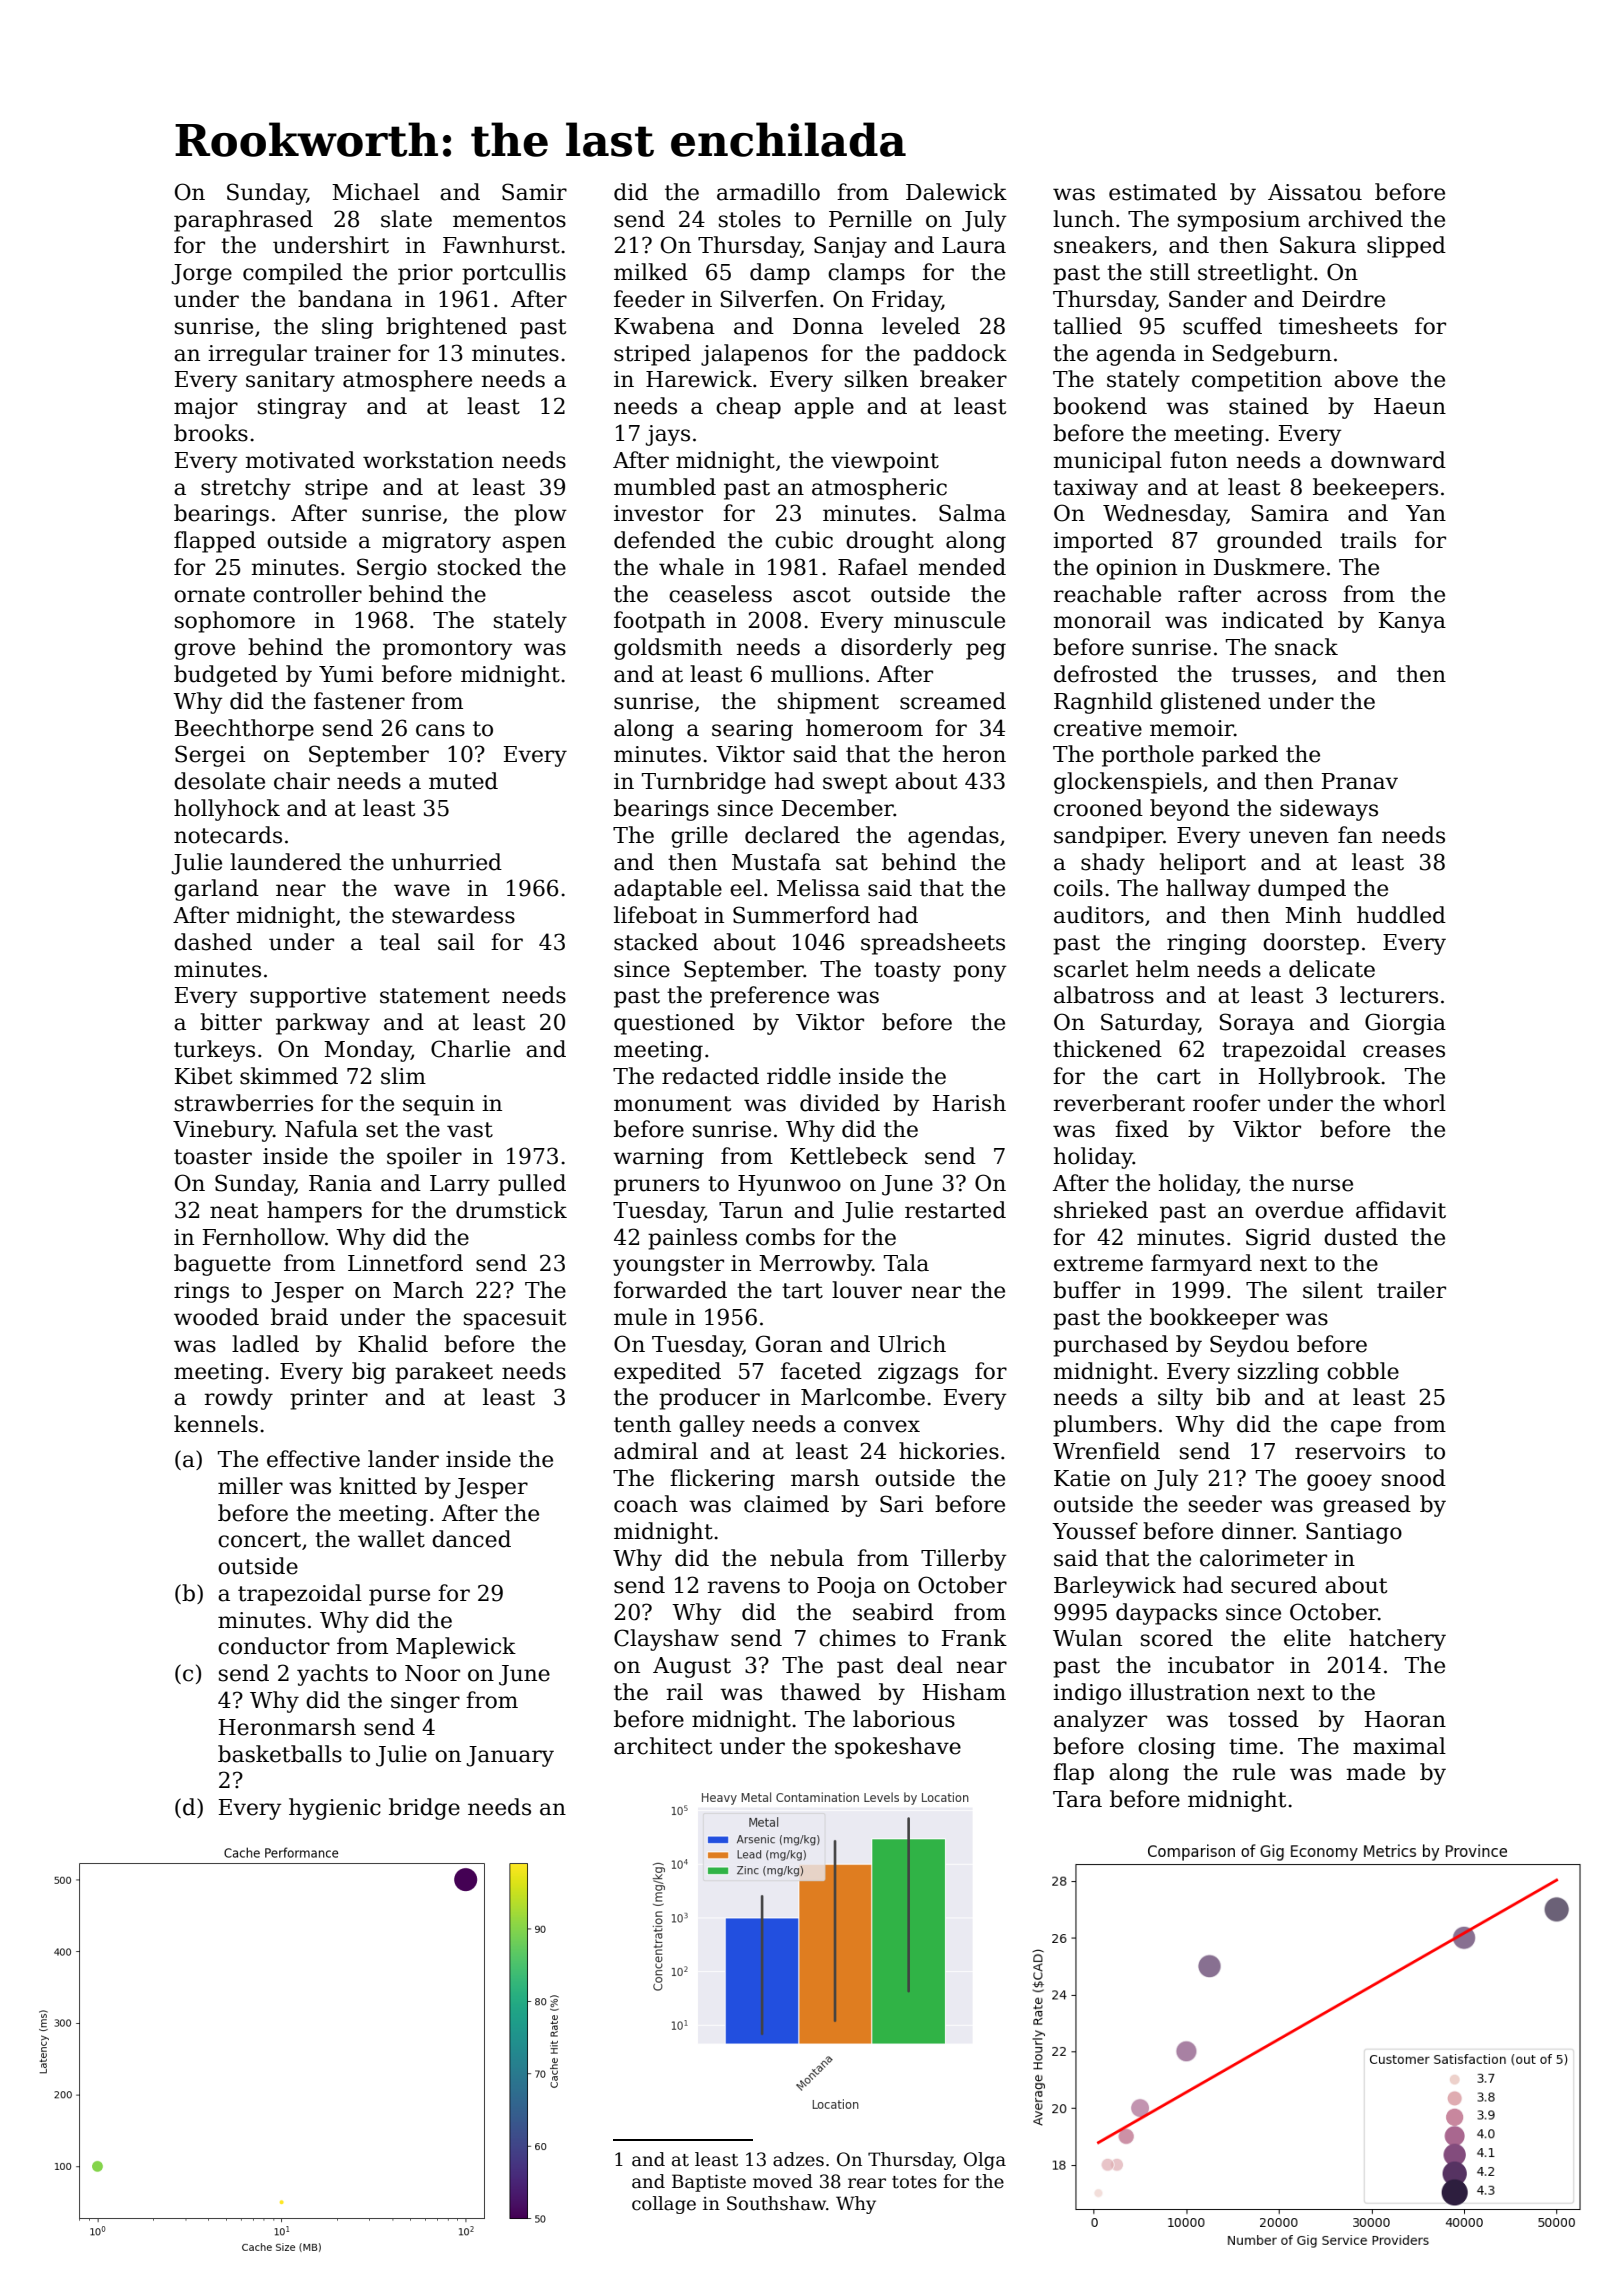  I want to click on hygienic, so click(335, 1809).
